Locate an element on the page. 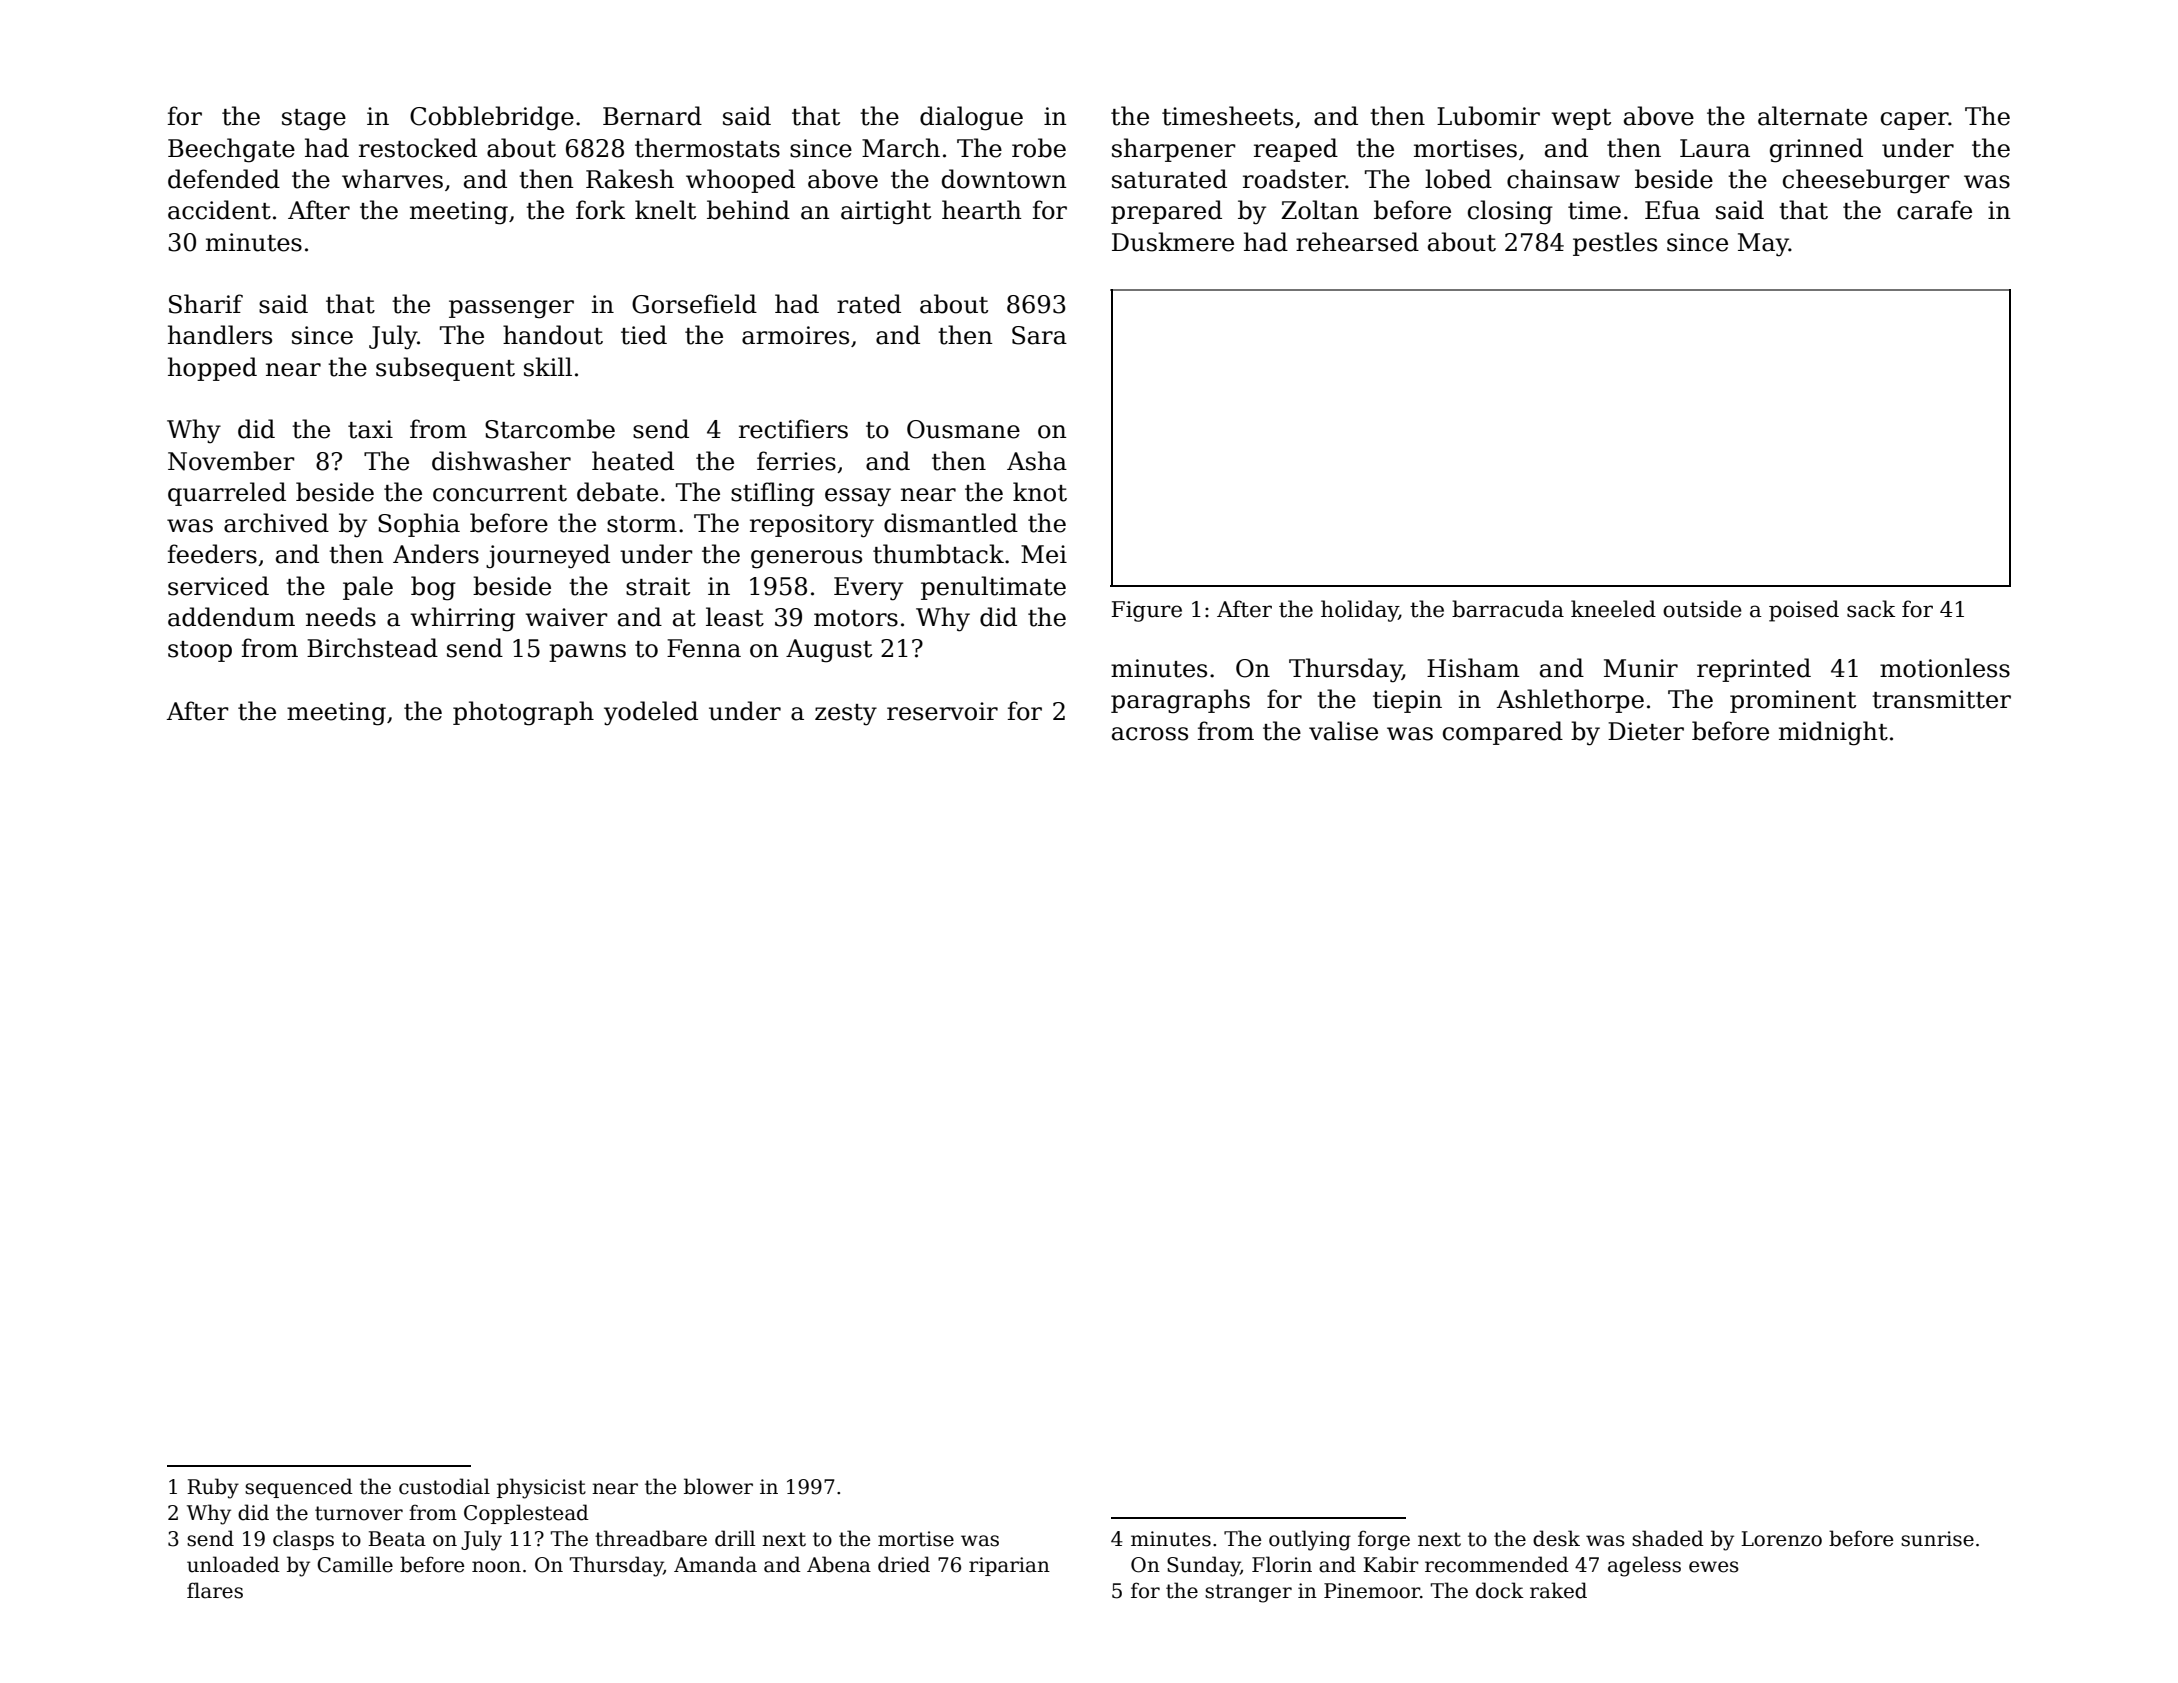 This page has height=1683, width=2178. photograph is located at coordinates (523, 713).
